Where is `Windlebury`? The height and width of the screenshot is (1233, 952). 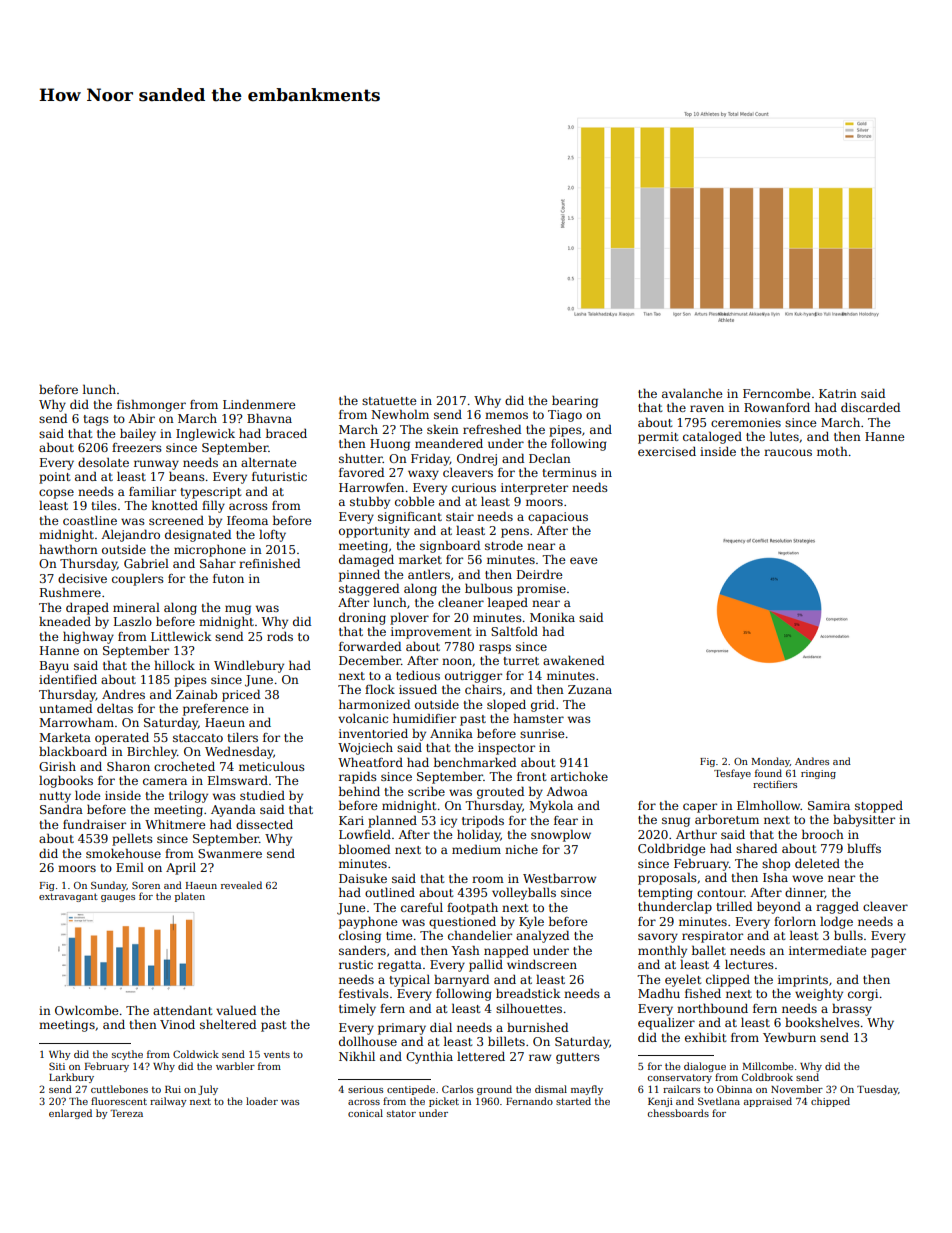 Windlebury is located at coordinates (249, 666).
